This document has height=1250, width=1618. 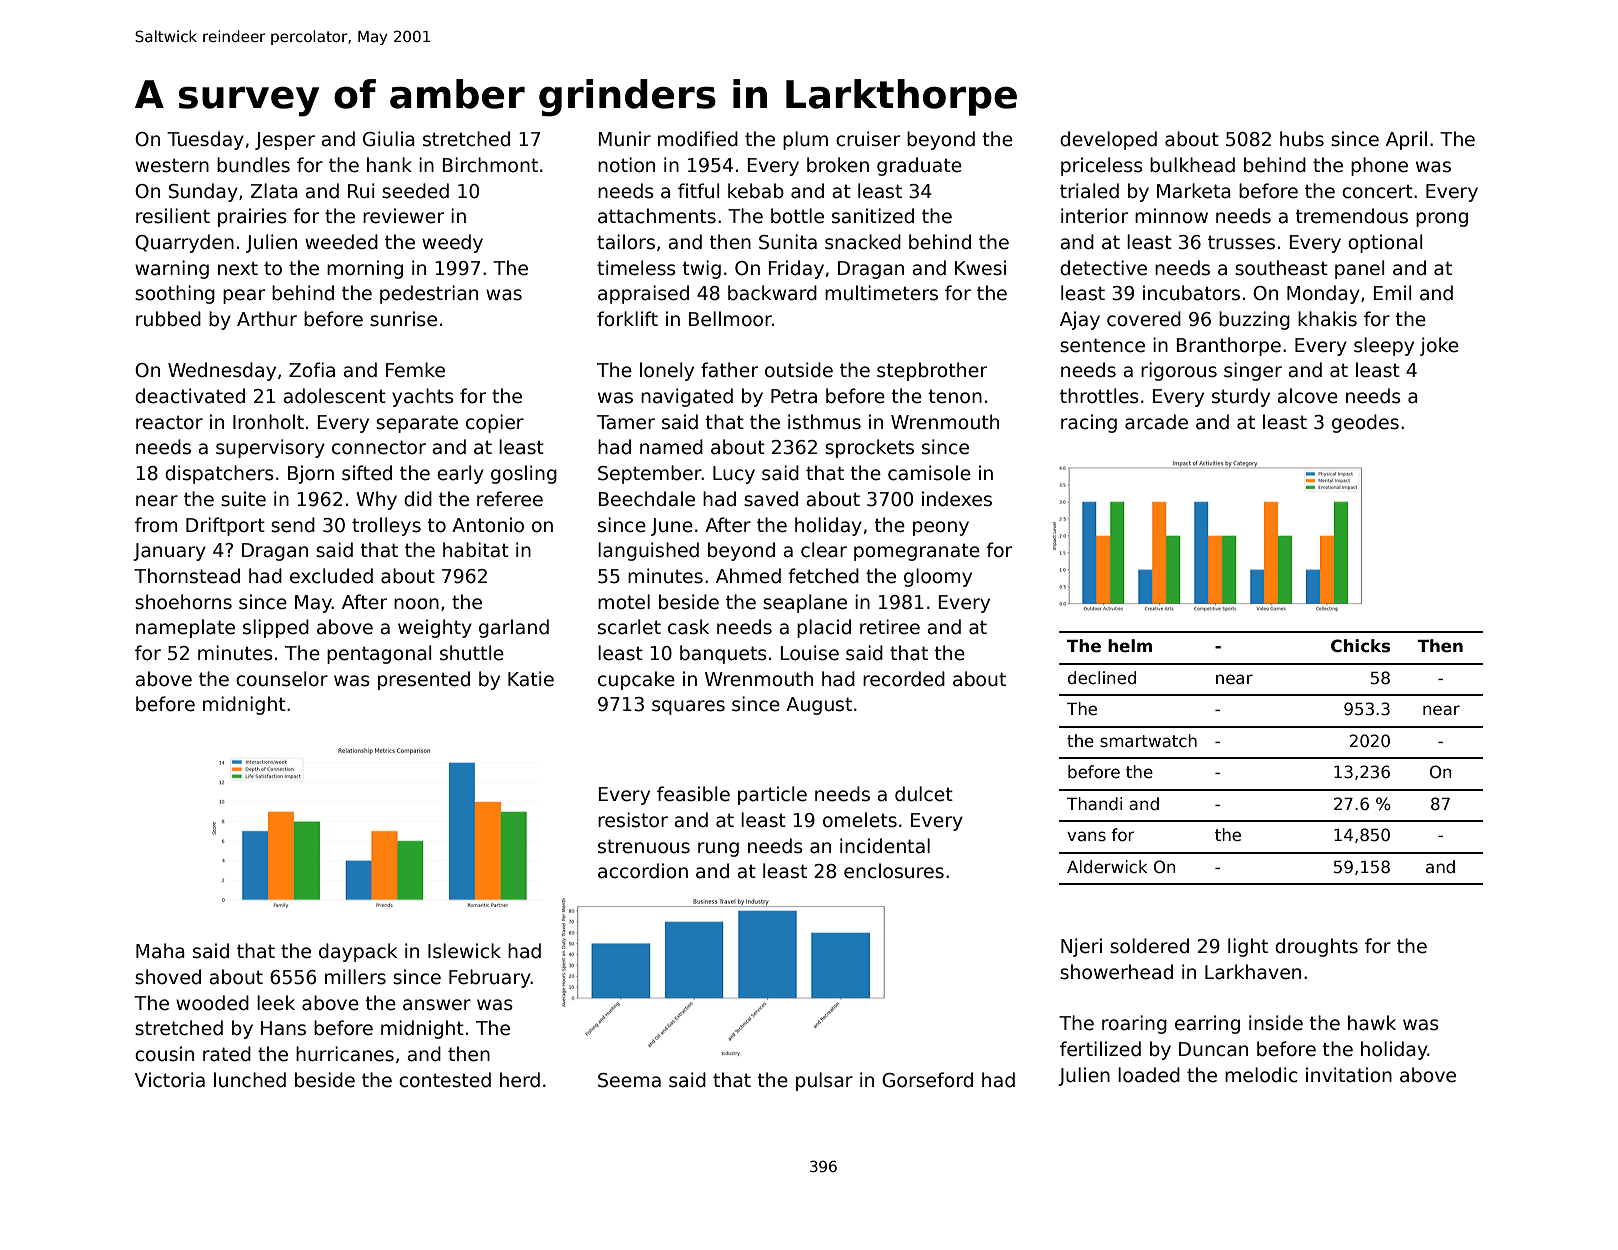 What do you see at coordinates (890, 627) in the document?
I see `retiree` at bounding box center [890, 627].
